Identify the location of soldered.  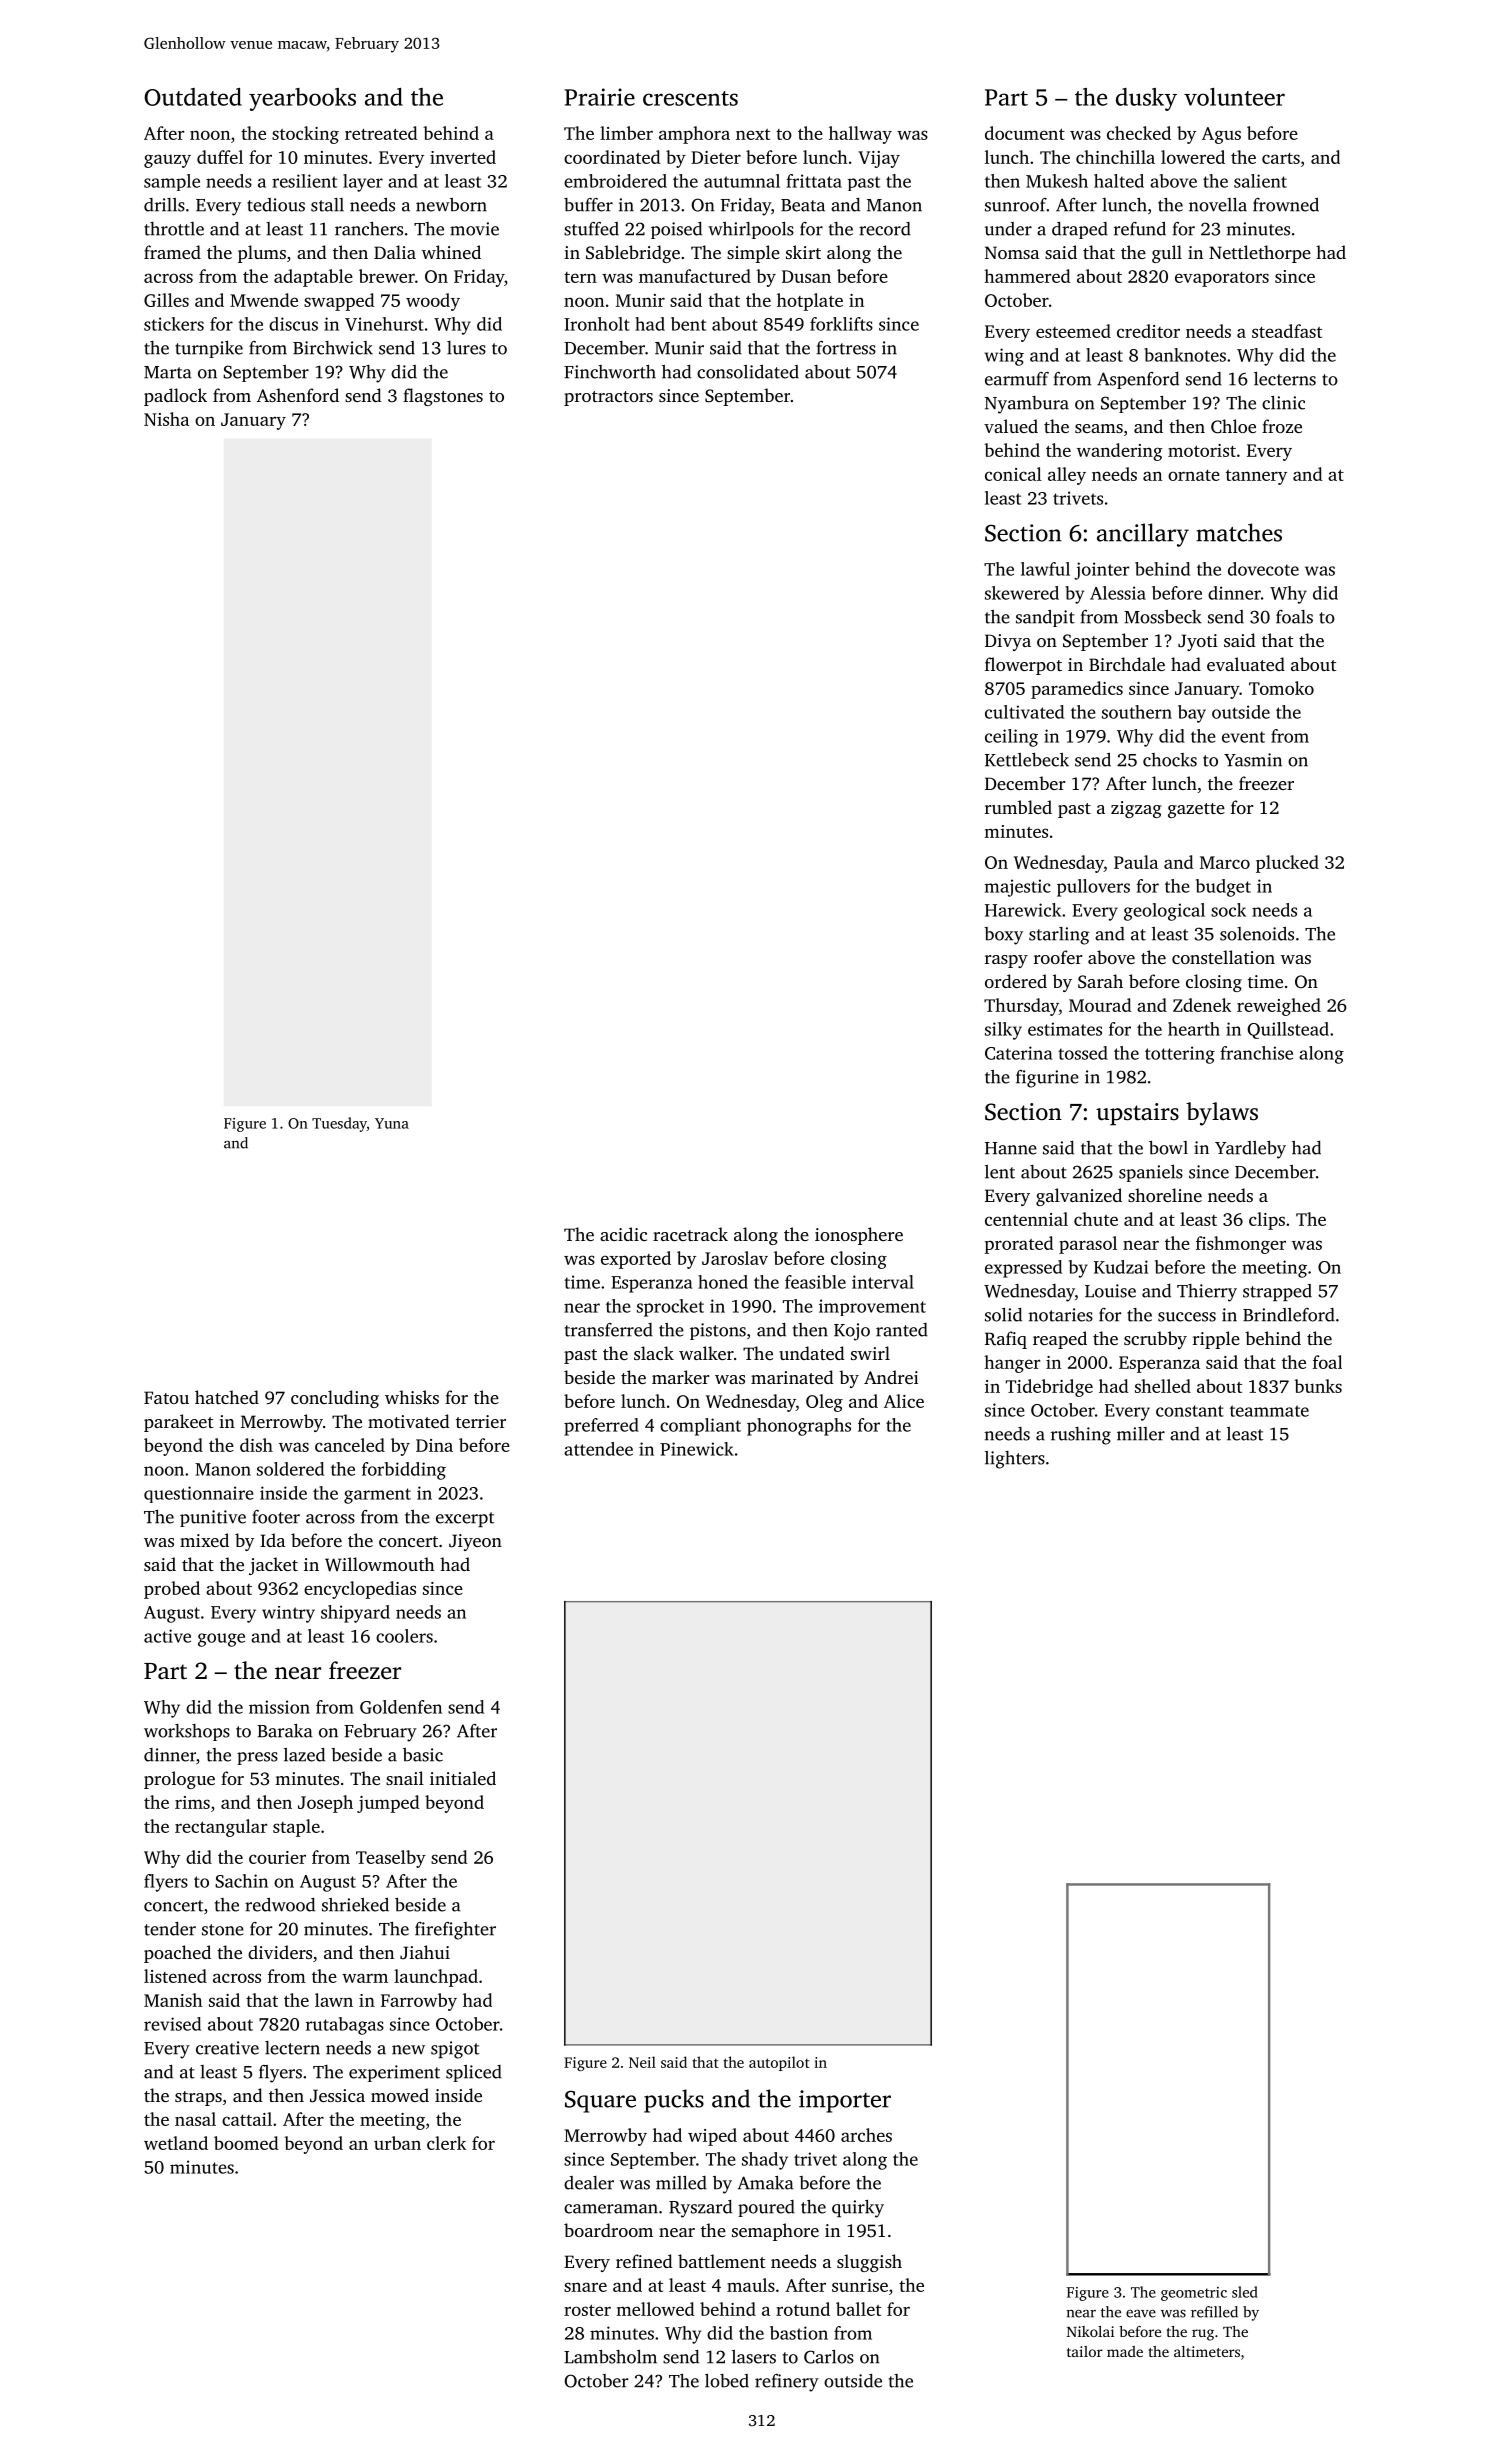
(290, 1469).
